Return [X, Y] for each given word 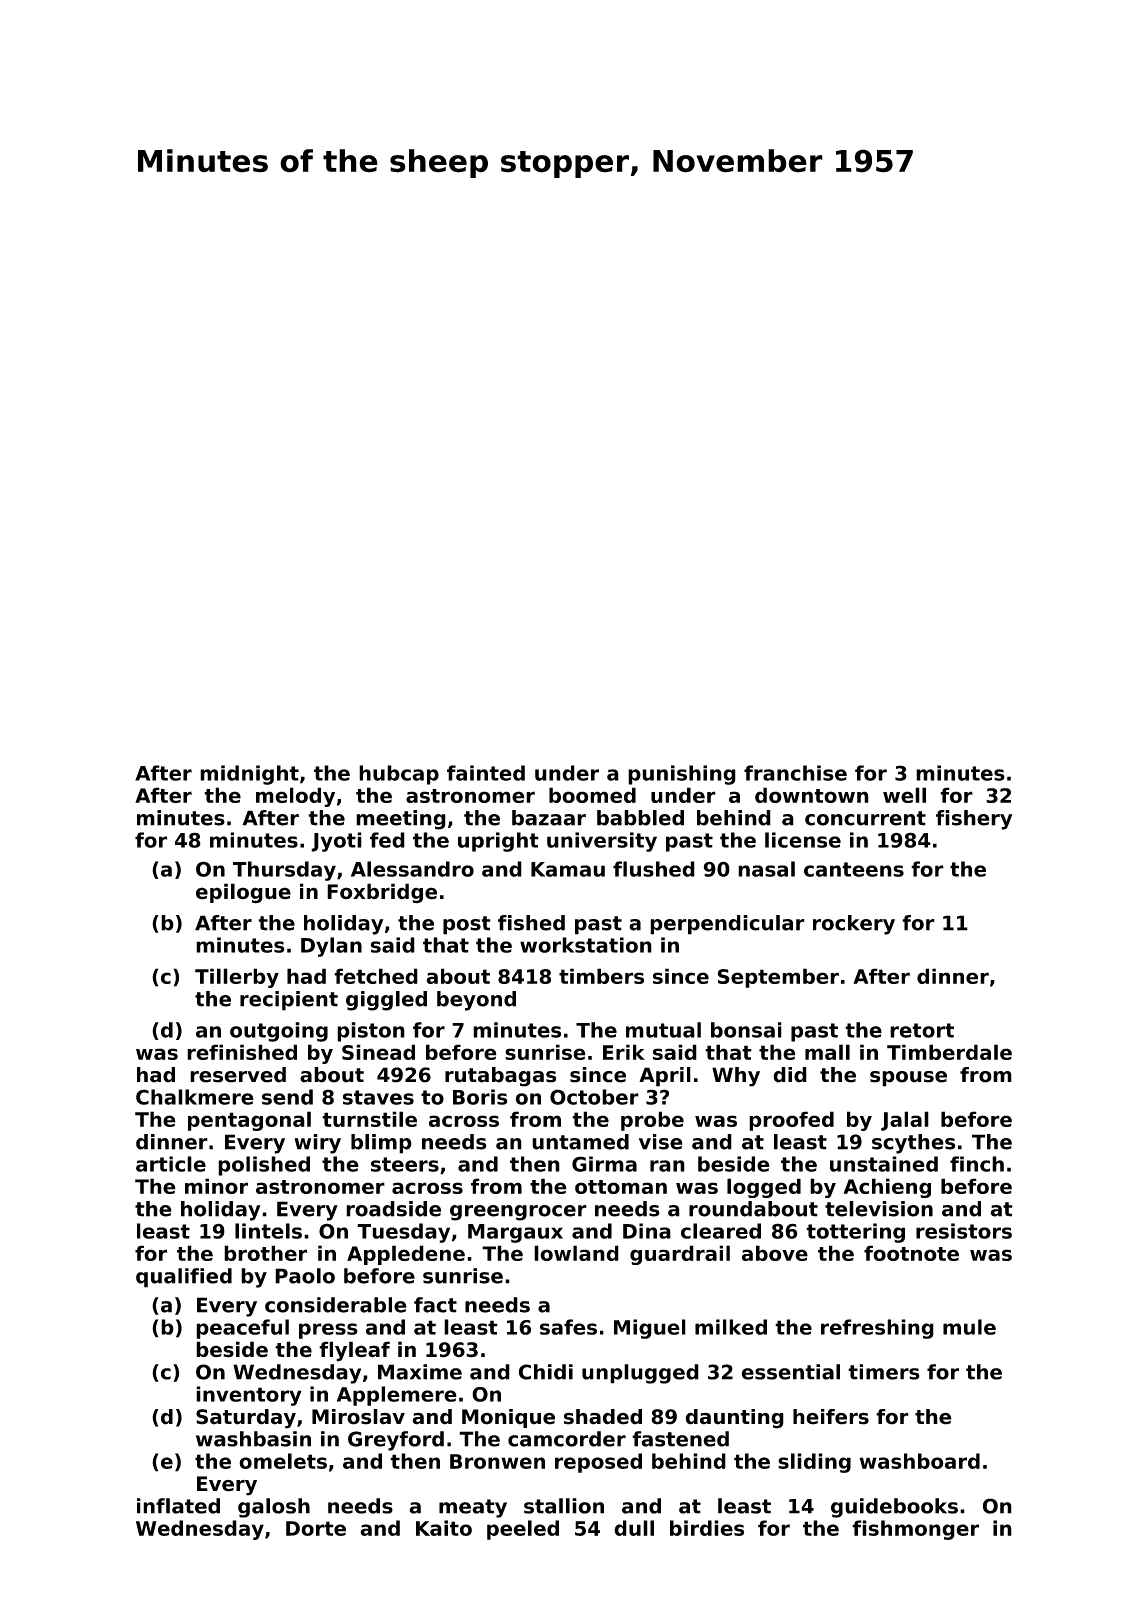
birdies [707, 1528]
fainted [486, 773]
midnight [249, 775]
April [665, 1077]
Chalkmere [195, 1097]
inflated [178, 1506]
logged [764, 1188]
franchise [795, 773]
